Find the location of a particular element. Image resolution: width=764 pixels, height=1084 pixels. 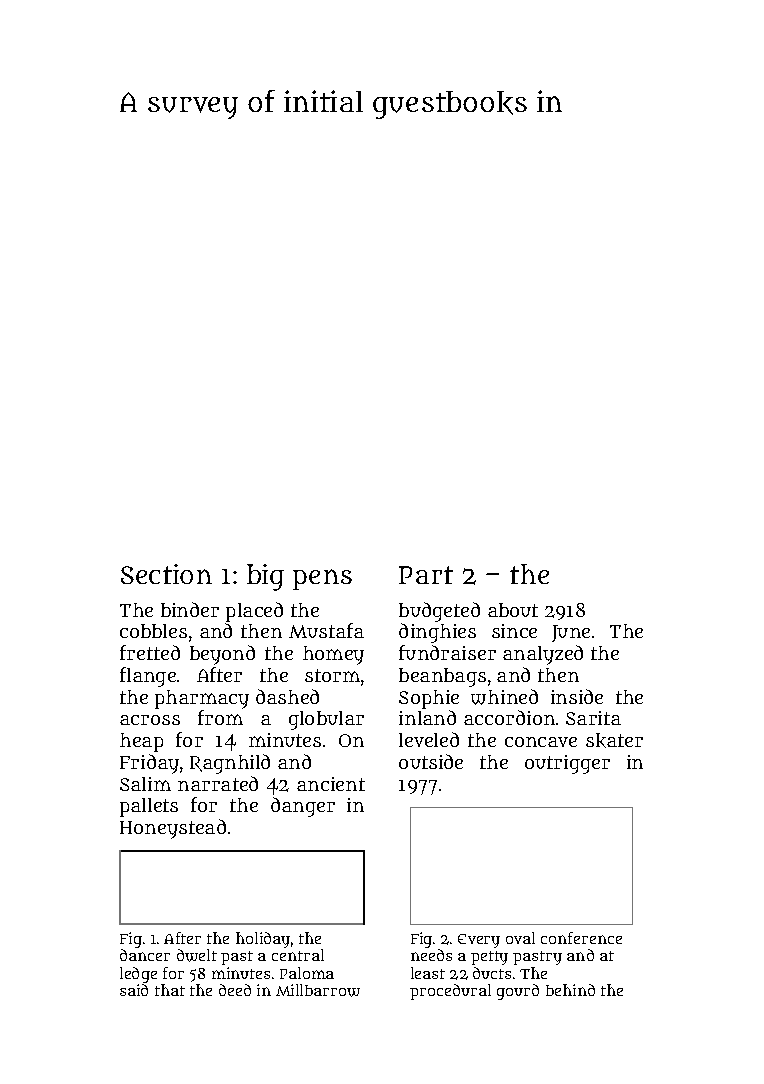

skater is located at coordinates (614, 740).
